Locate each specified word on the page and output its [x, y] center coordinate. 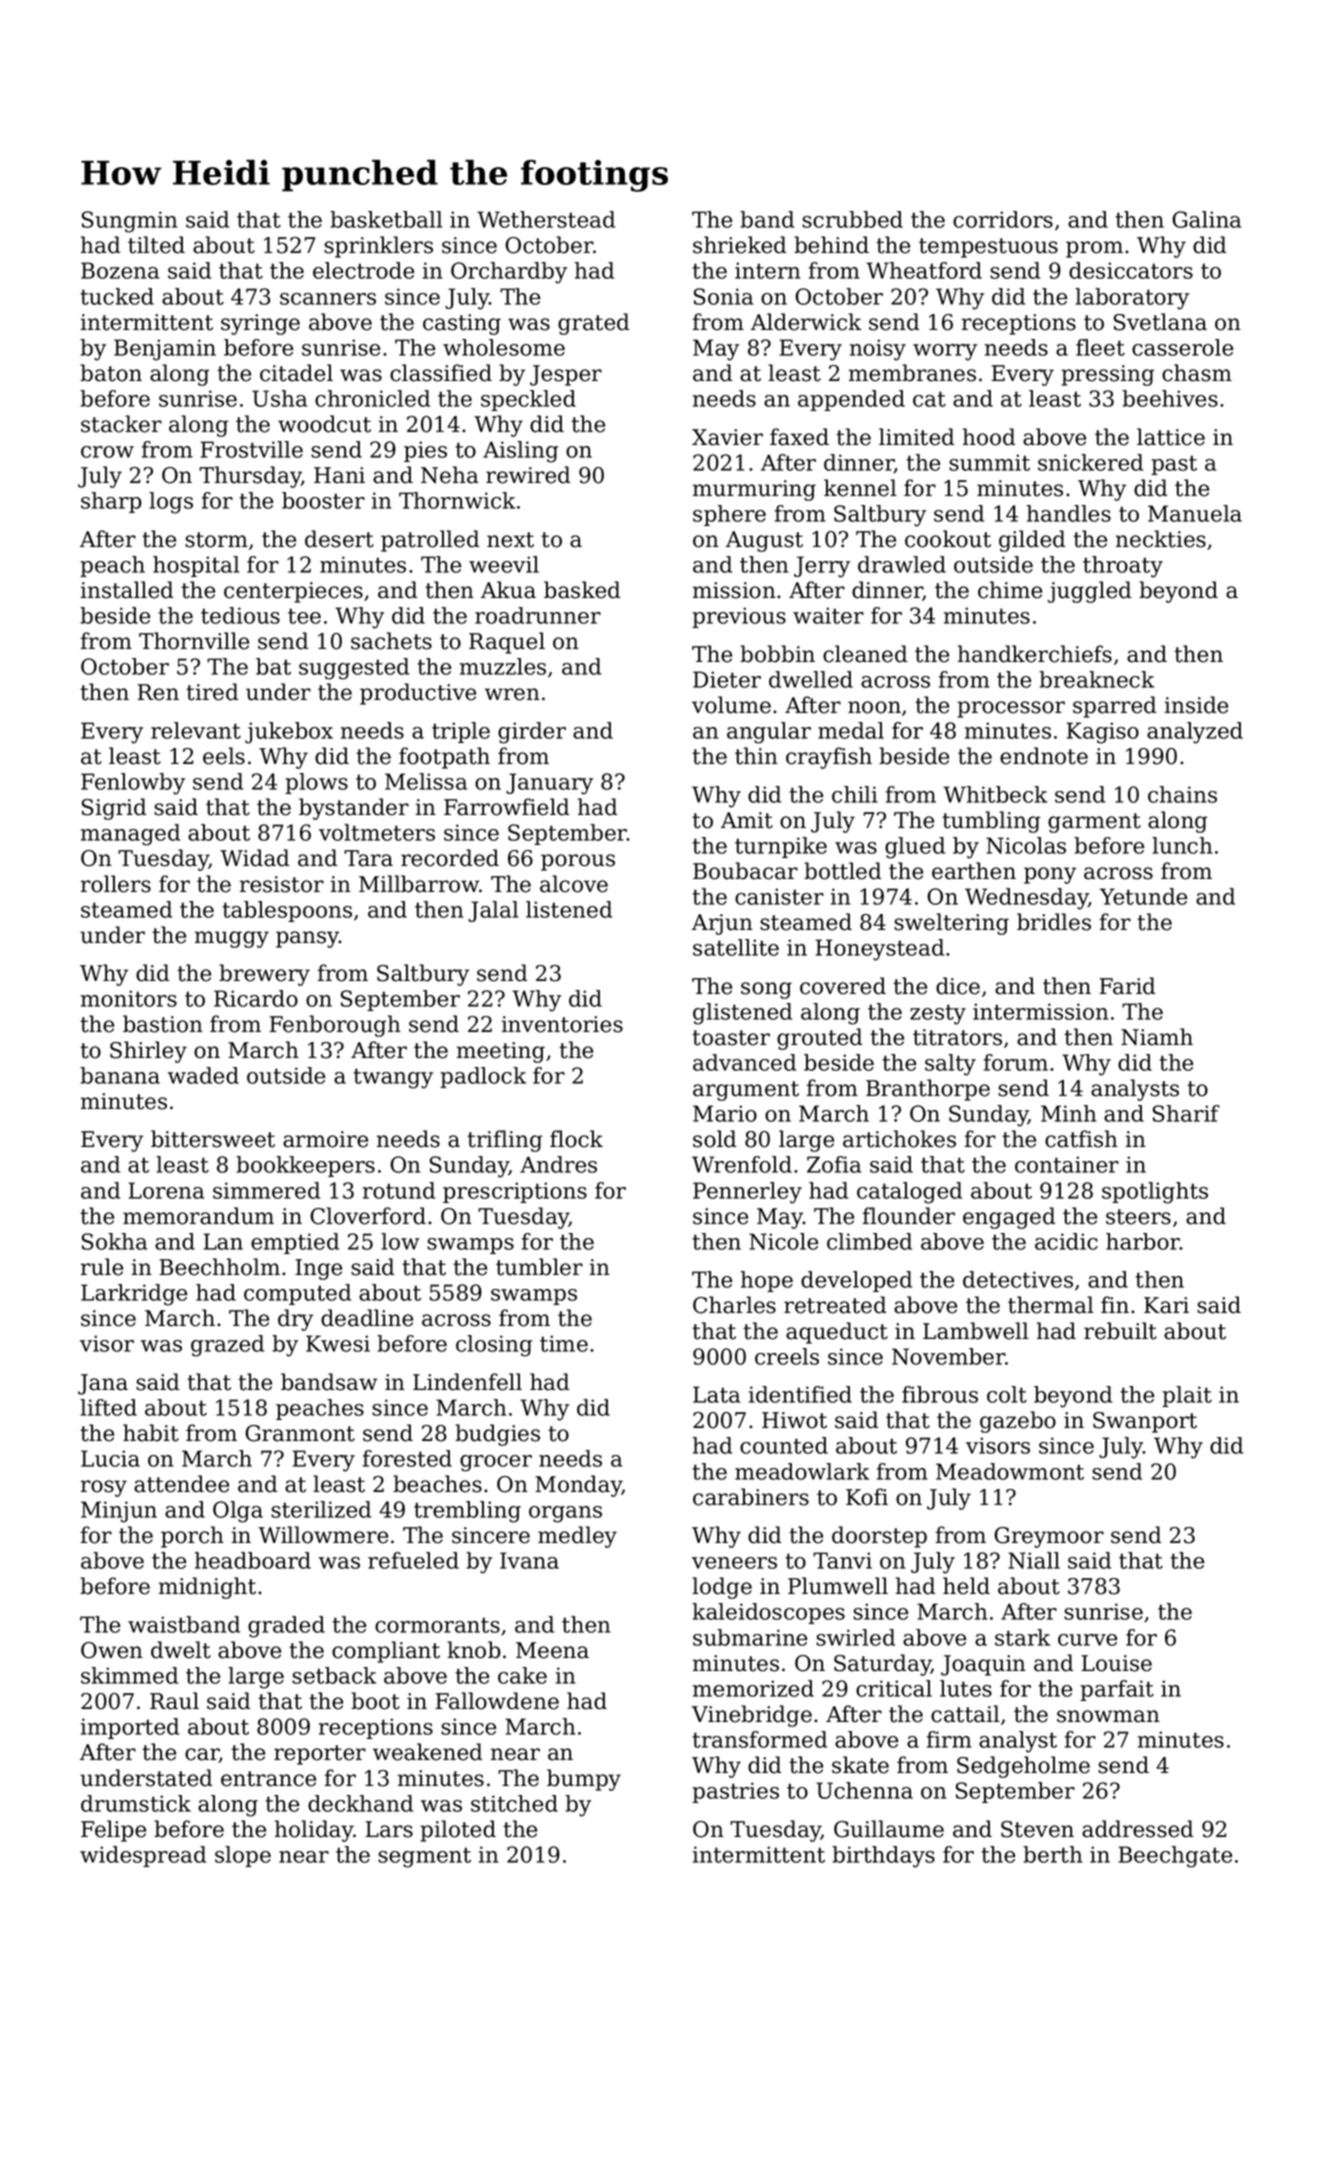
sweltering [951, 924]
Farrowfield [506, 807]
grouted [819, 1039]
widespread [143, 1856]
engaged [1009, 1218]
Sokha [114, 1241]
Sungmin [130, 222]
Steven [1037, 1829]
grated [593, 324]
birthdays [883, 1857]
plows [316, 783]
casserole [1182, 347]
